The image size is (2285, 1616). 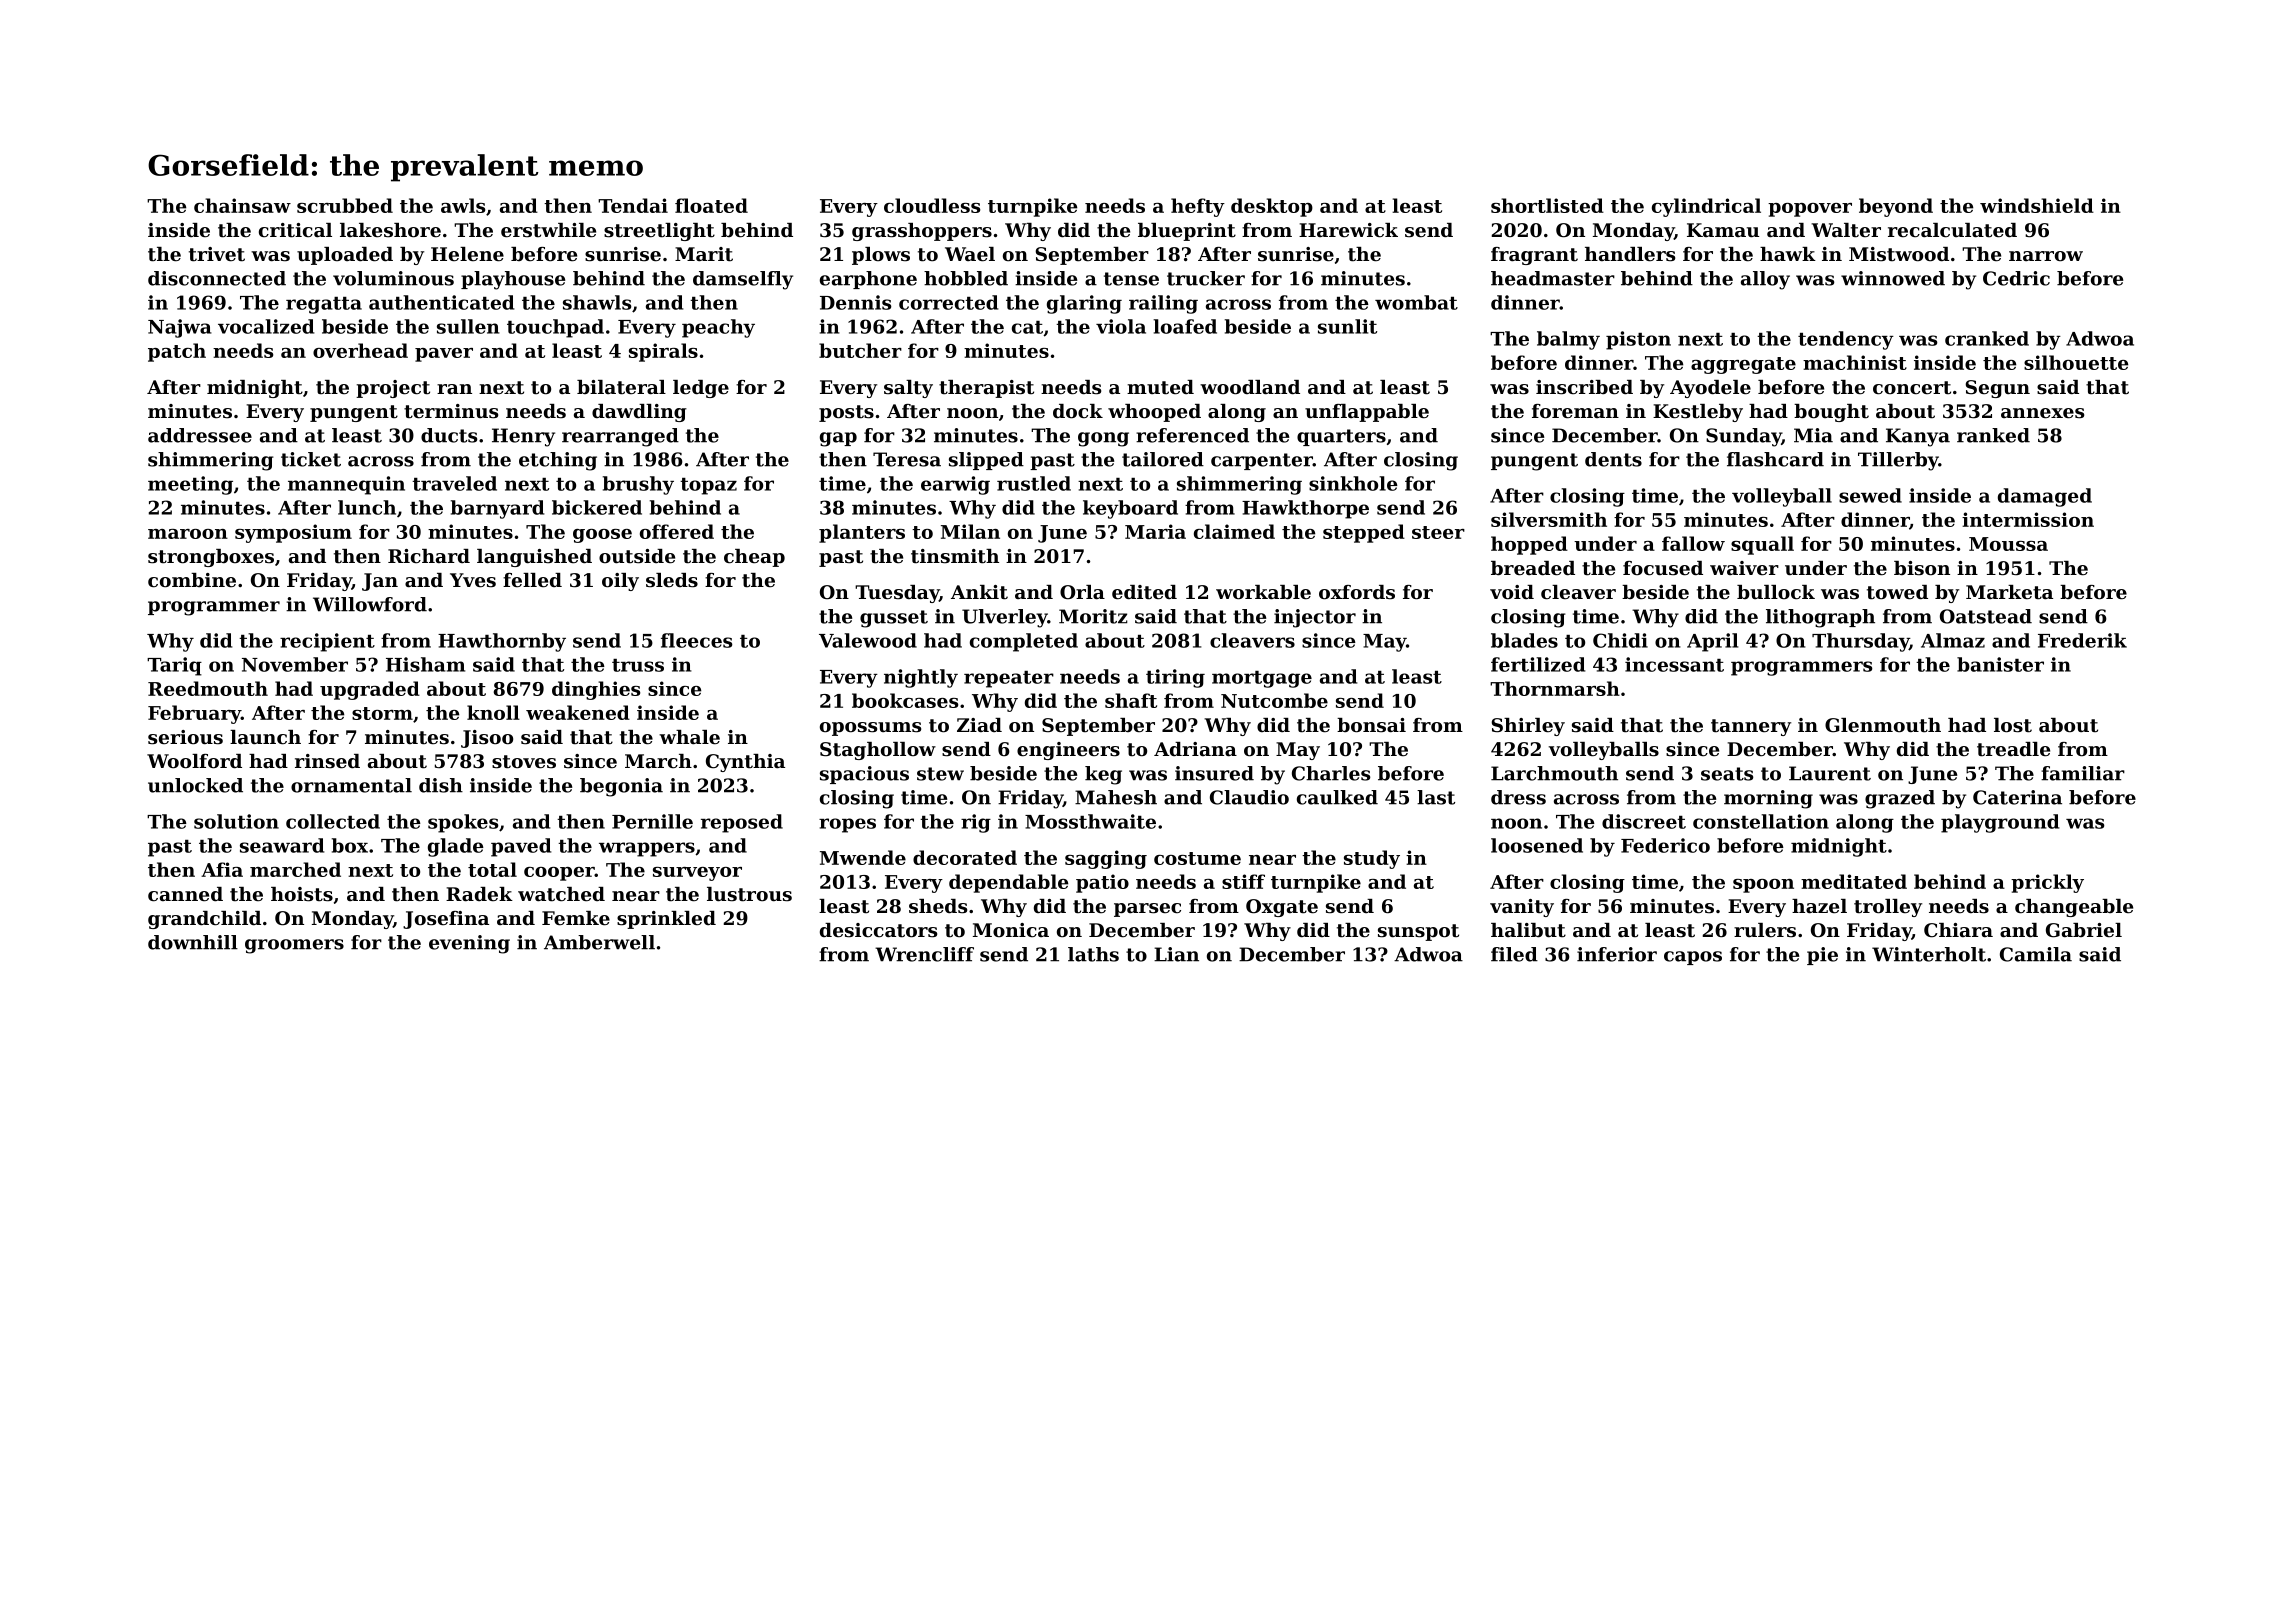 I want to click on sleds, so click(x=672, y=580).
